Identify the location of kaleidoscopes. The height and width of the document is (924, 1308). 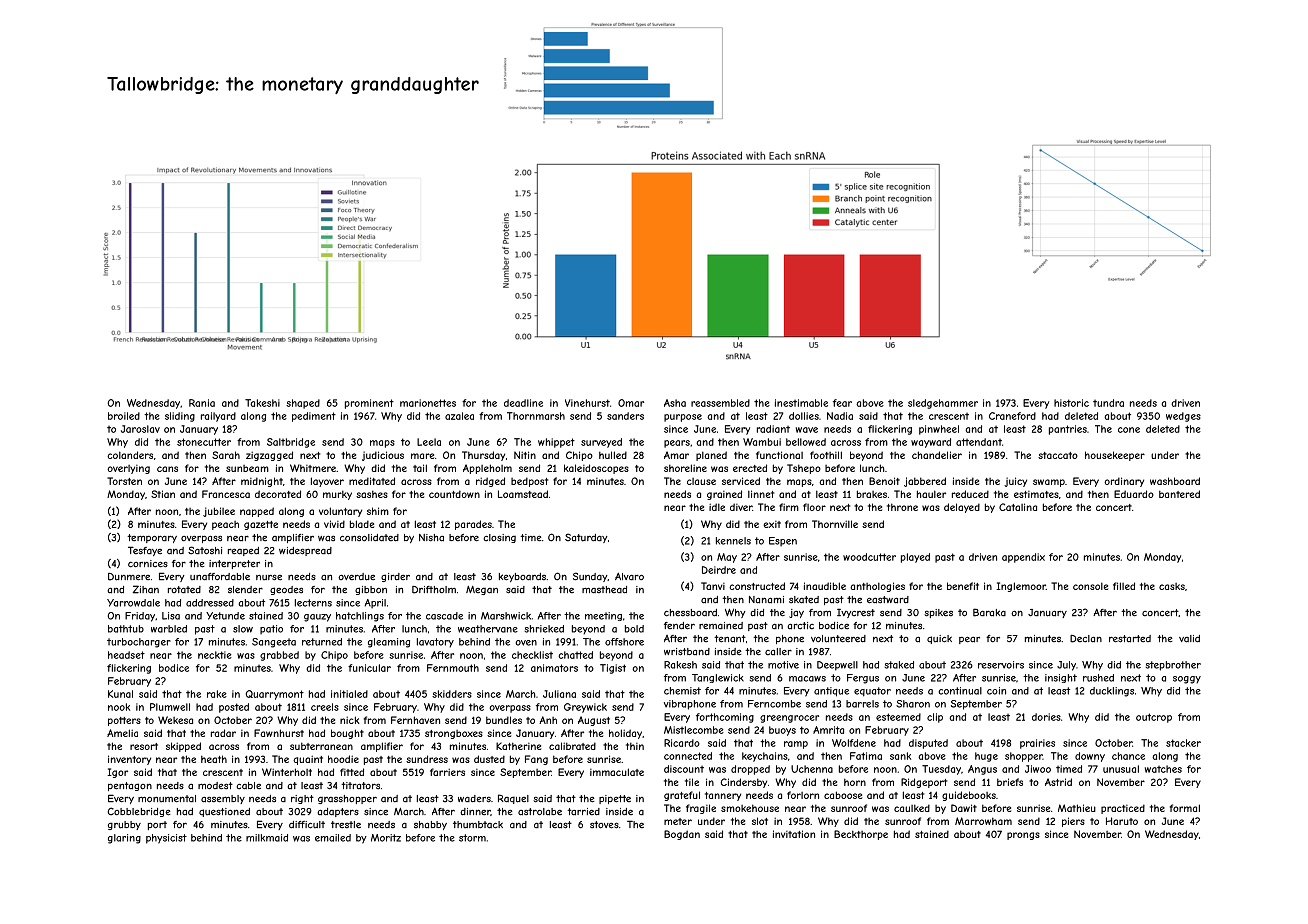
(596, 469).
